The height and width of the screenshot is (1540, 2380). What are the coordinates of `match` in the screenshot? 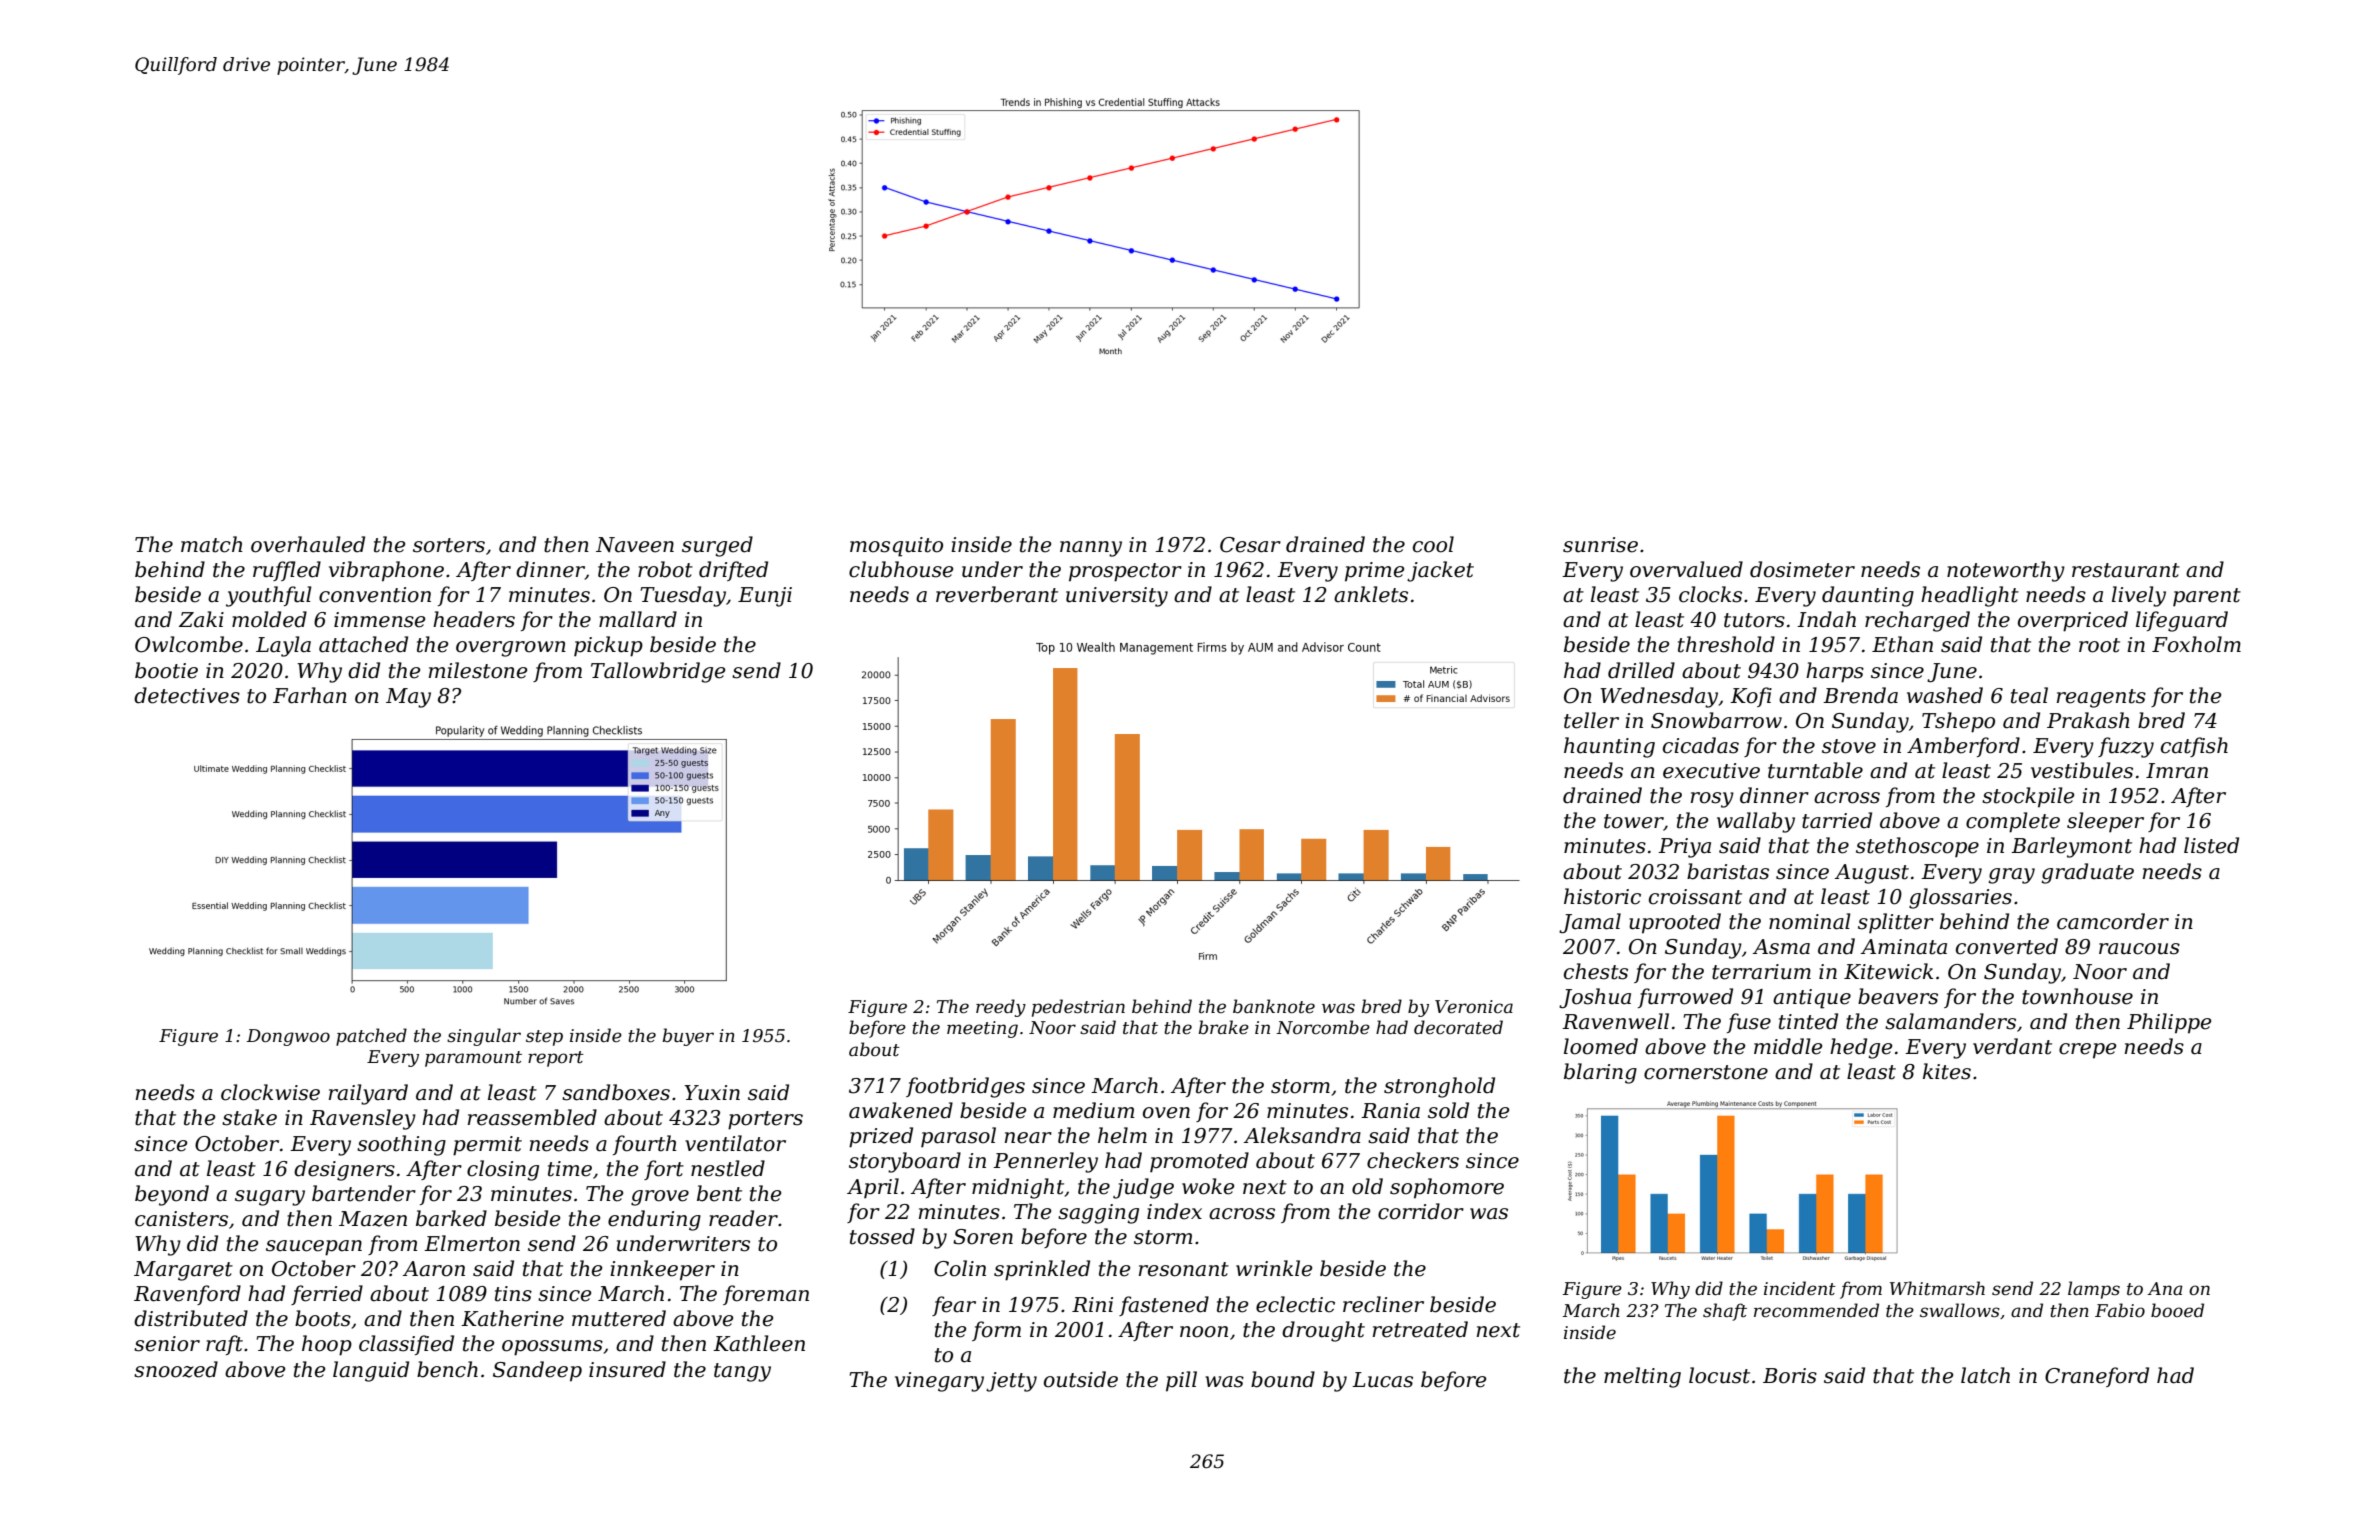 It's located at (212, 544).
